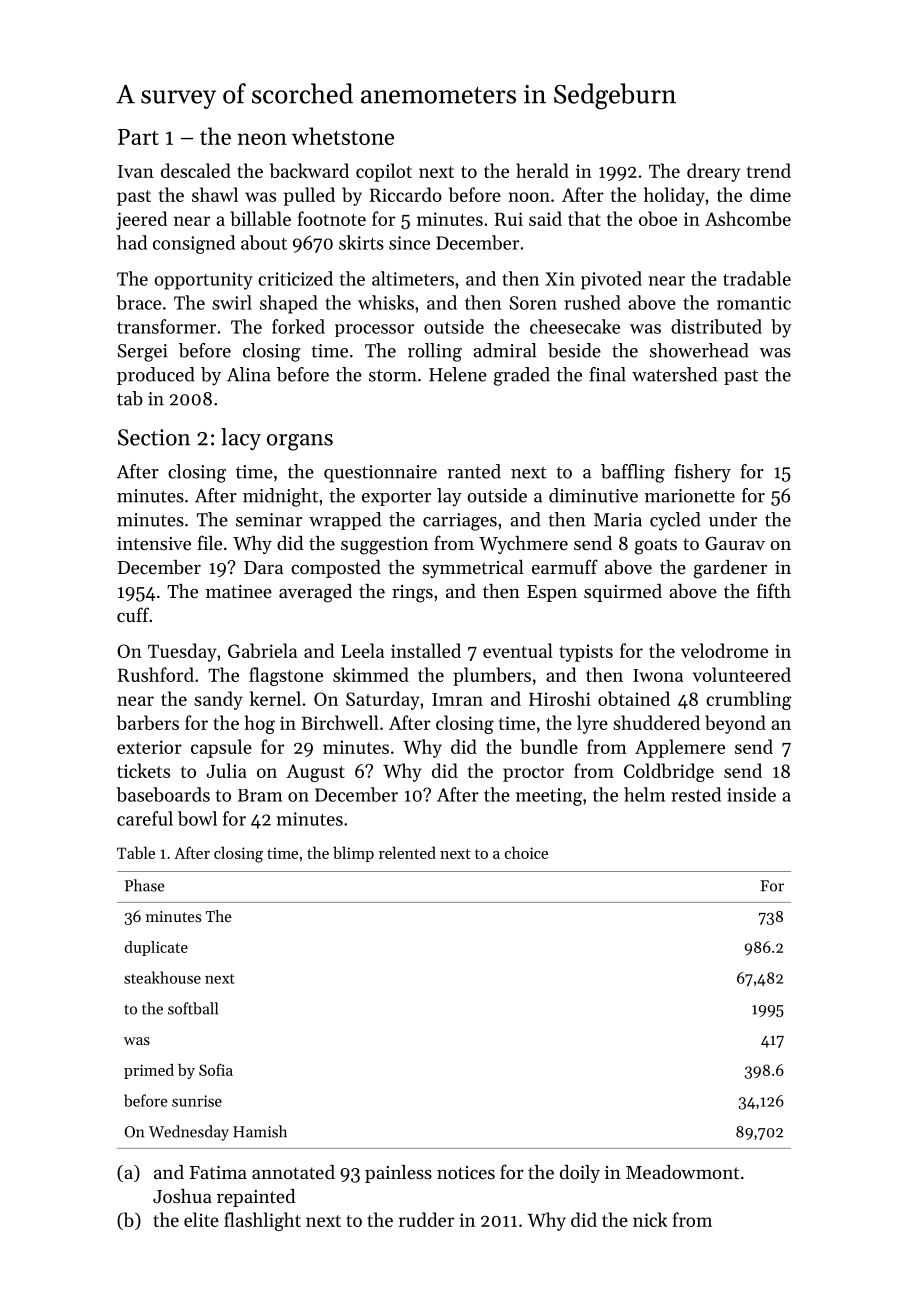  Describe the element at coordinates (262, 1221) in the screenshot. I see `flashlight` at that location.
